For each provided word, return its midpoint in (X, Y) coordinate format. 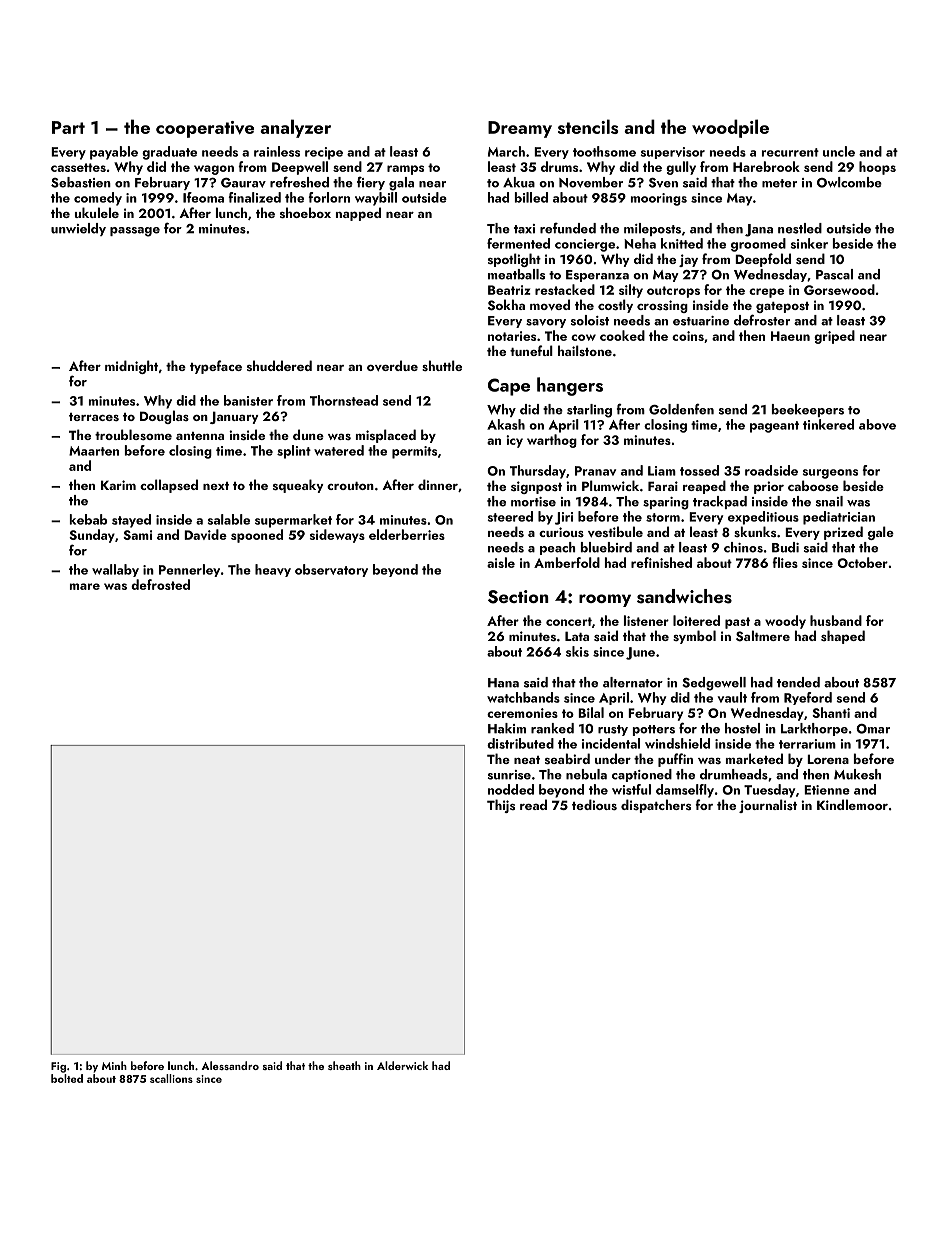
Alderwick (402, 1065)
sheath (344, 1065)
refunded (568, 228)
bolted (67, 1078)
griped (834, 337)
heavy (273, 570)
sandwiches (684, 596)
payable (114, 153)
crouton (350, 486)
